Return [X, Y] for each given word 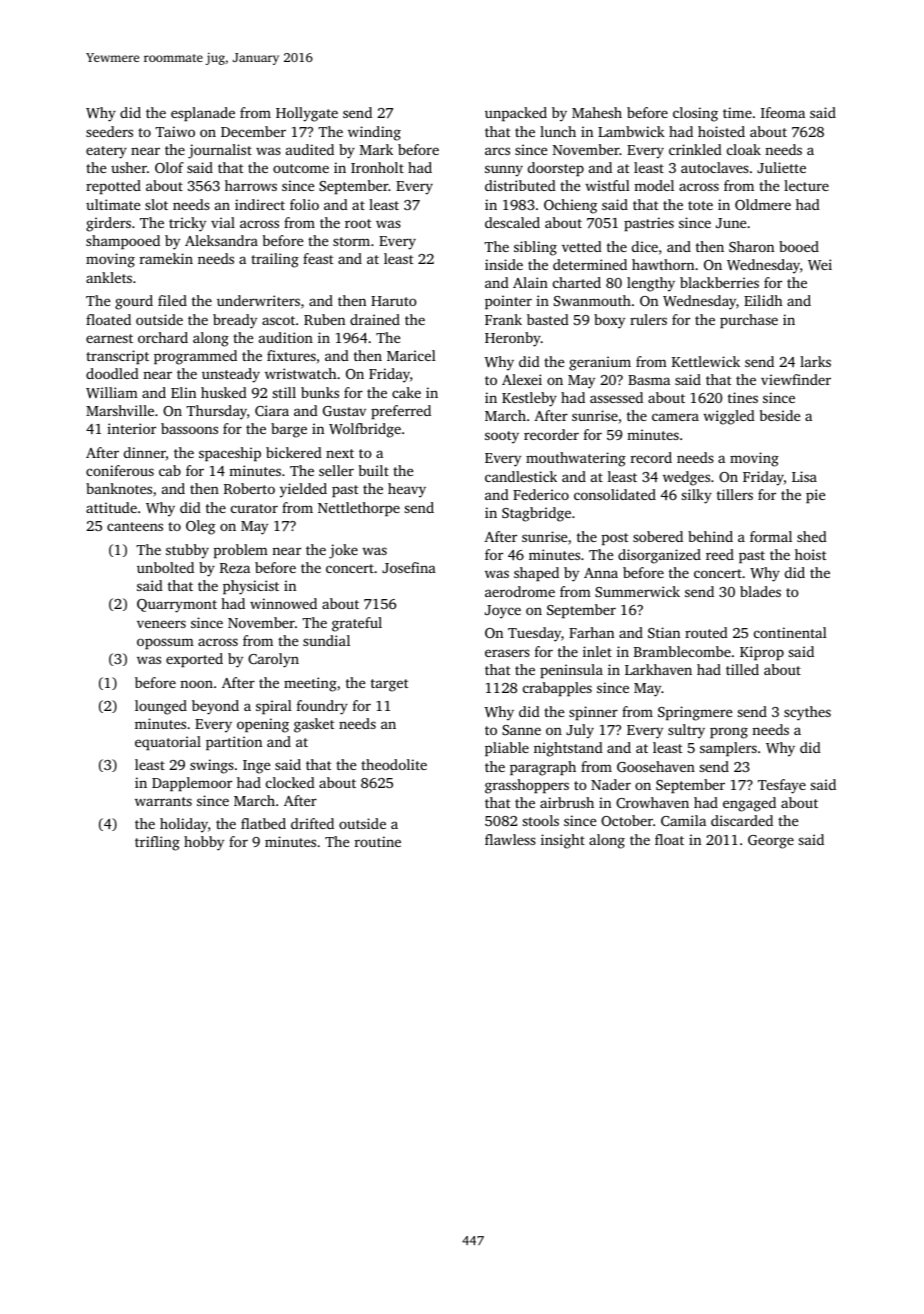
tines [743, 397]
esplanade [203, 114]
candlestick [521, 476]
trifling [157, 843]
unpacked [516, 114]
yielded [303, 490]
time [737, 112]
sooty [502, 437]
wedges [686, 478]
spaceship [230, 454]
